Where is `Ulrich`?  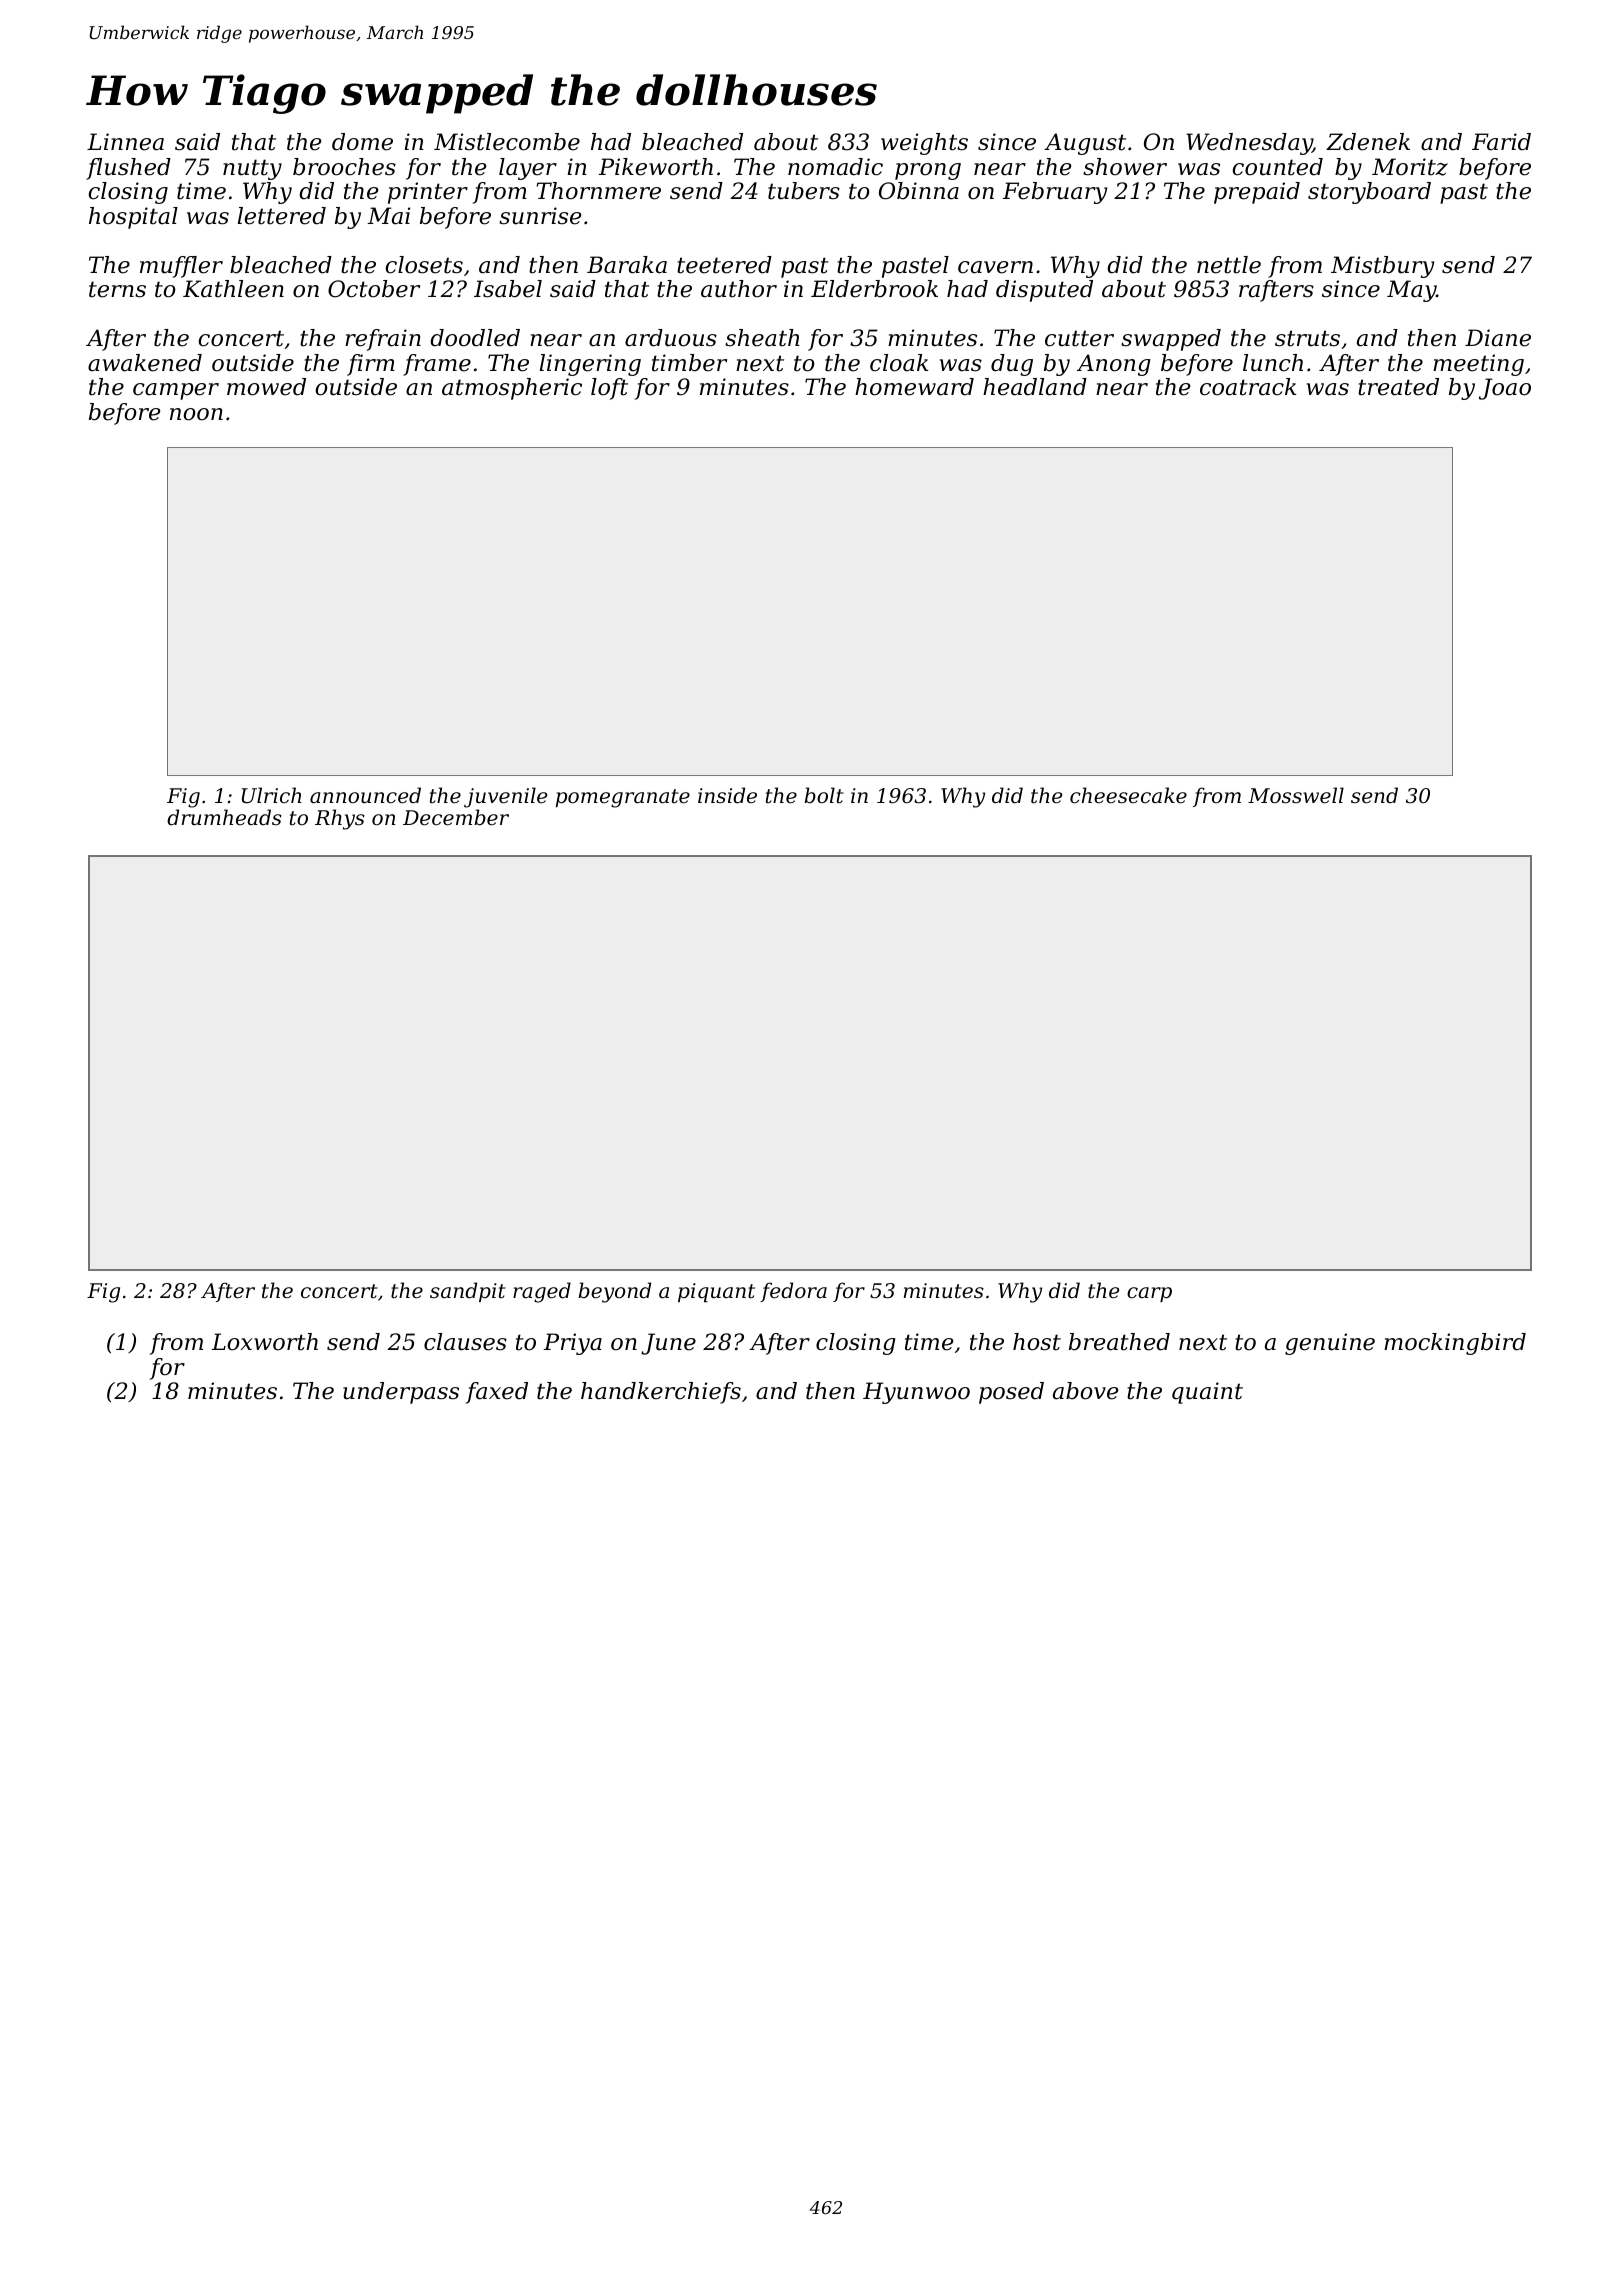 Ulrich is located at coordinates (272, 795).
